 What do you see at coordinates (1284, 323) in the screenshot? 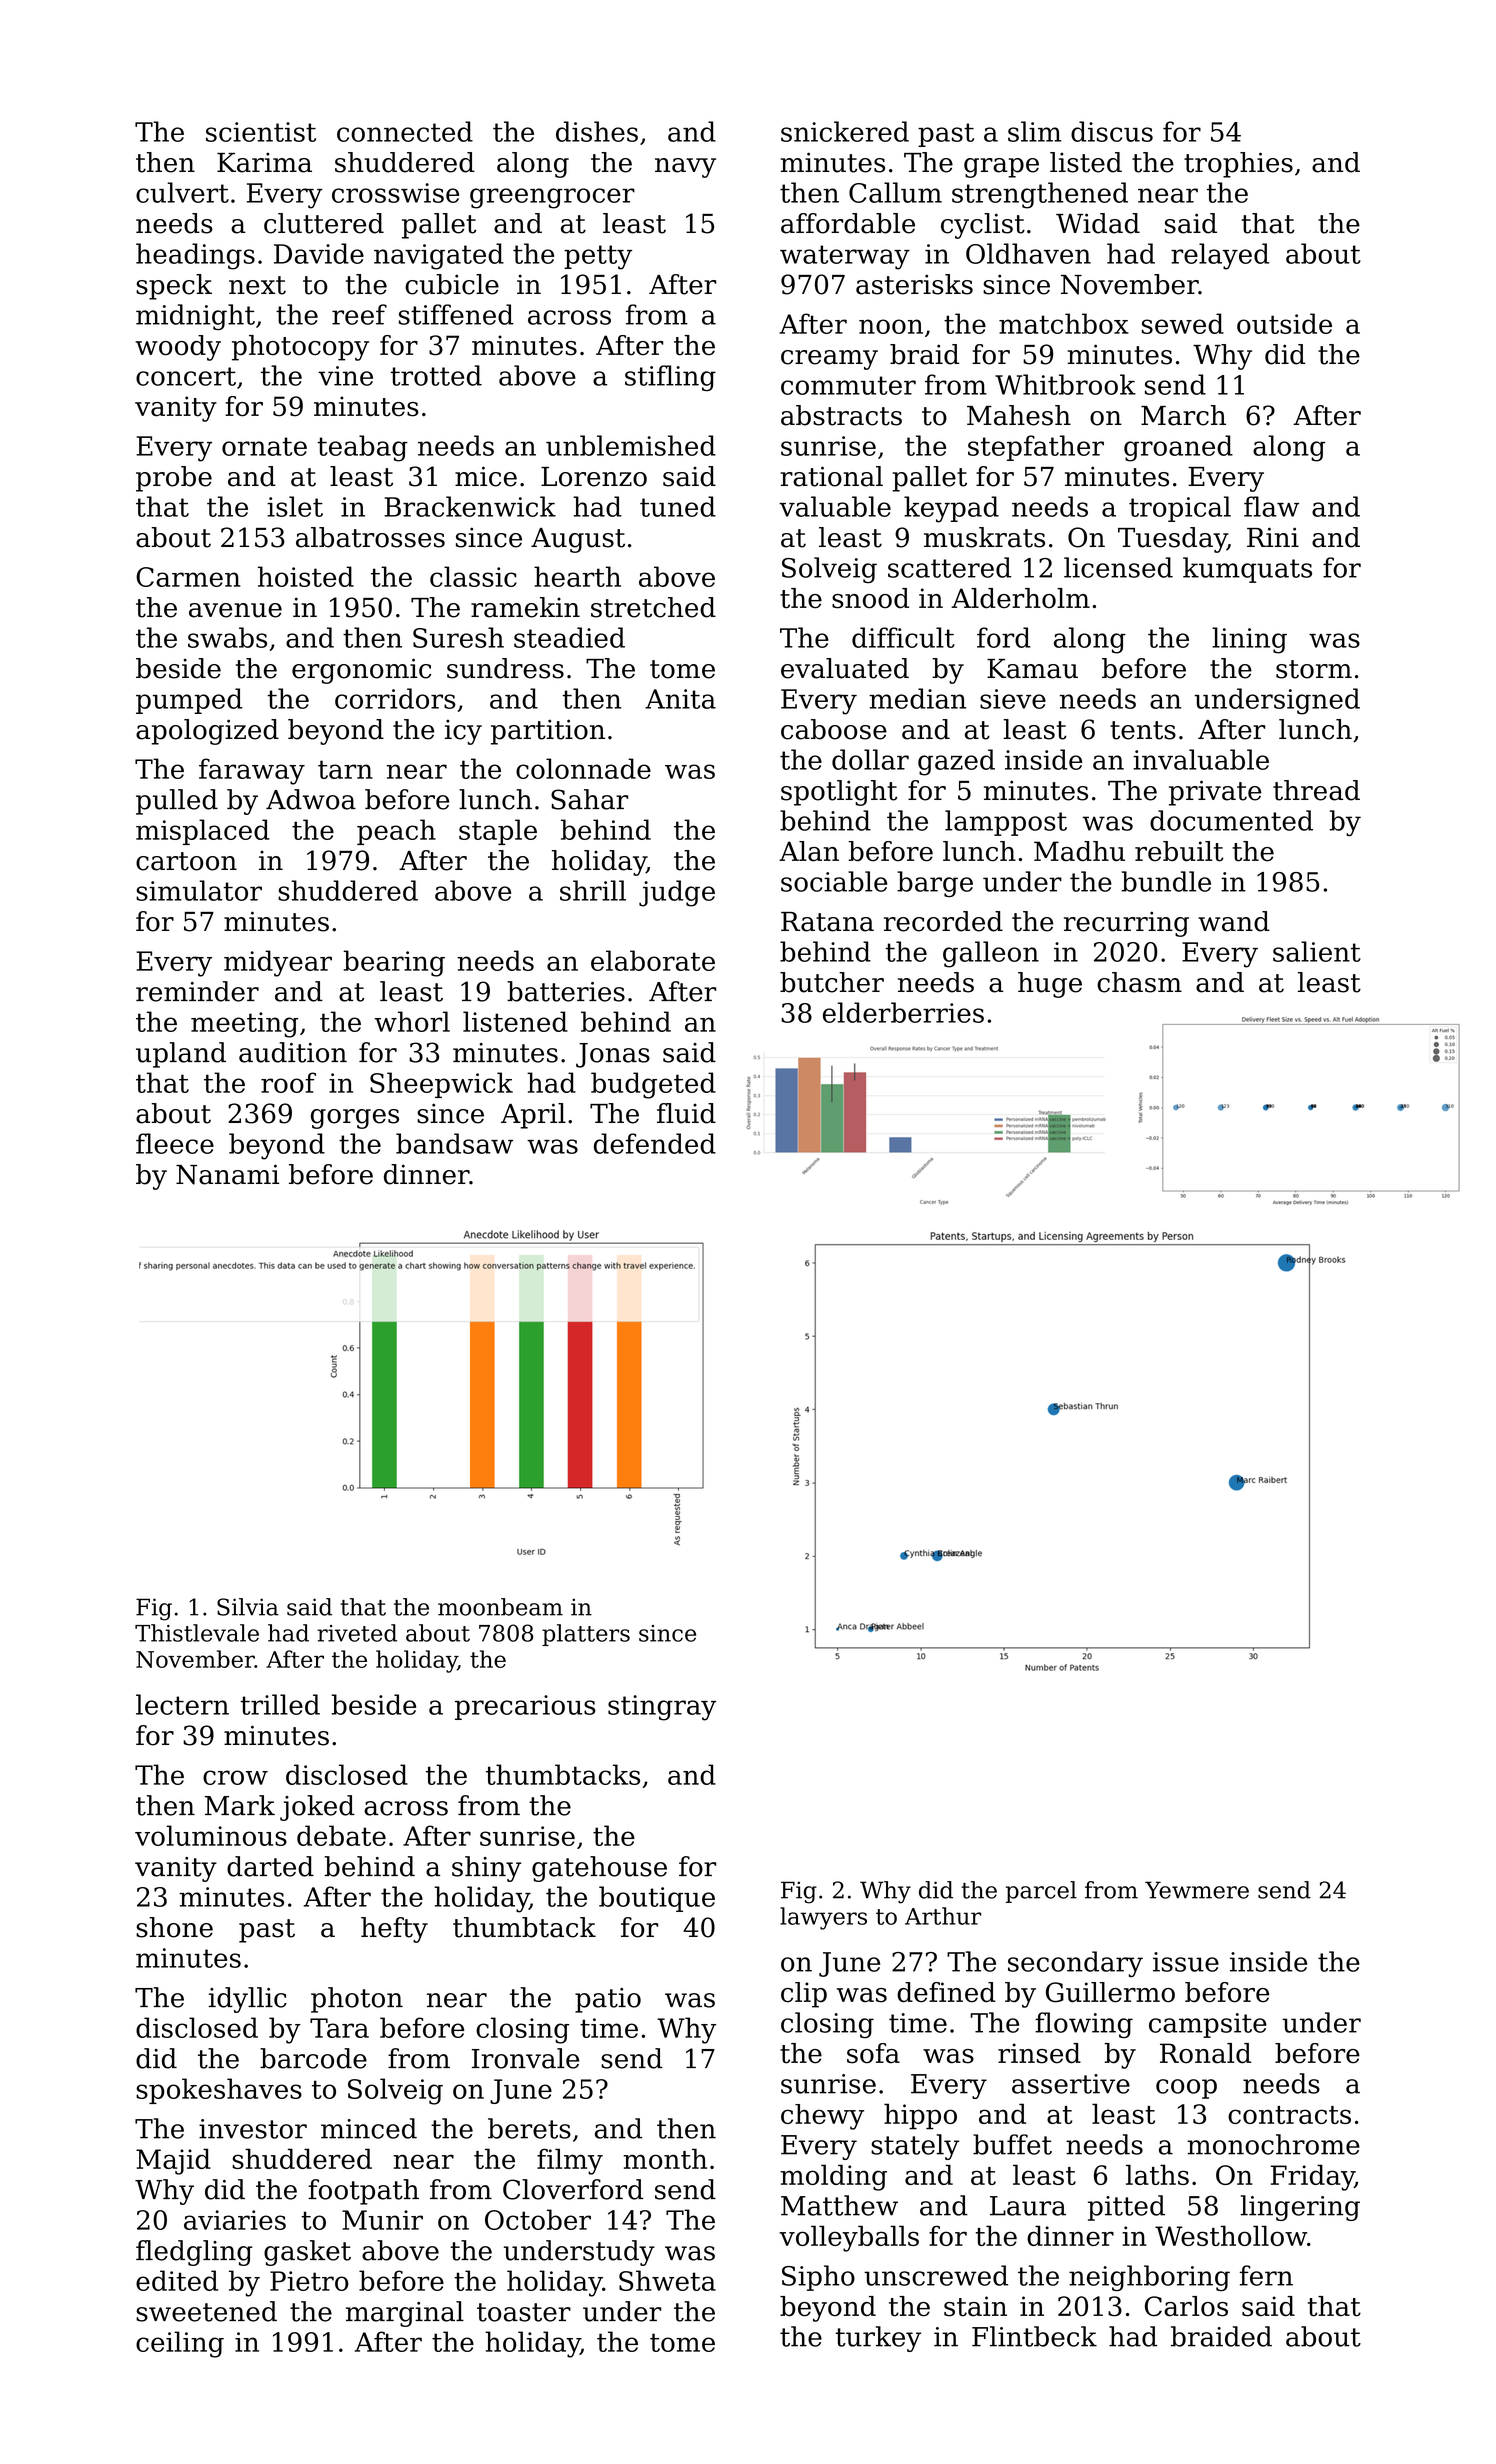
I see `outside` at bounding box center [1284, 323].
